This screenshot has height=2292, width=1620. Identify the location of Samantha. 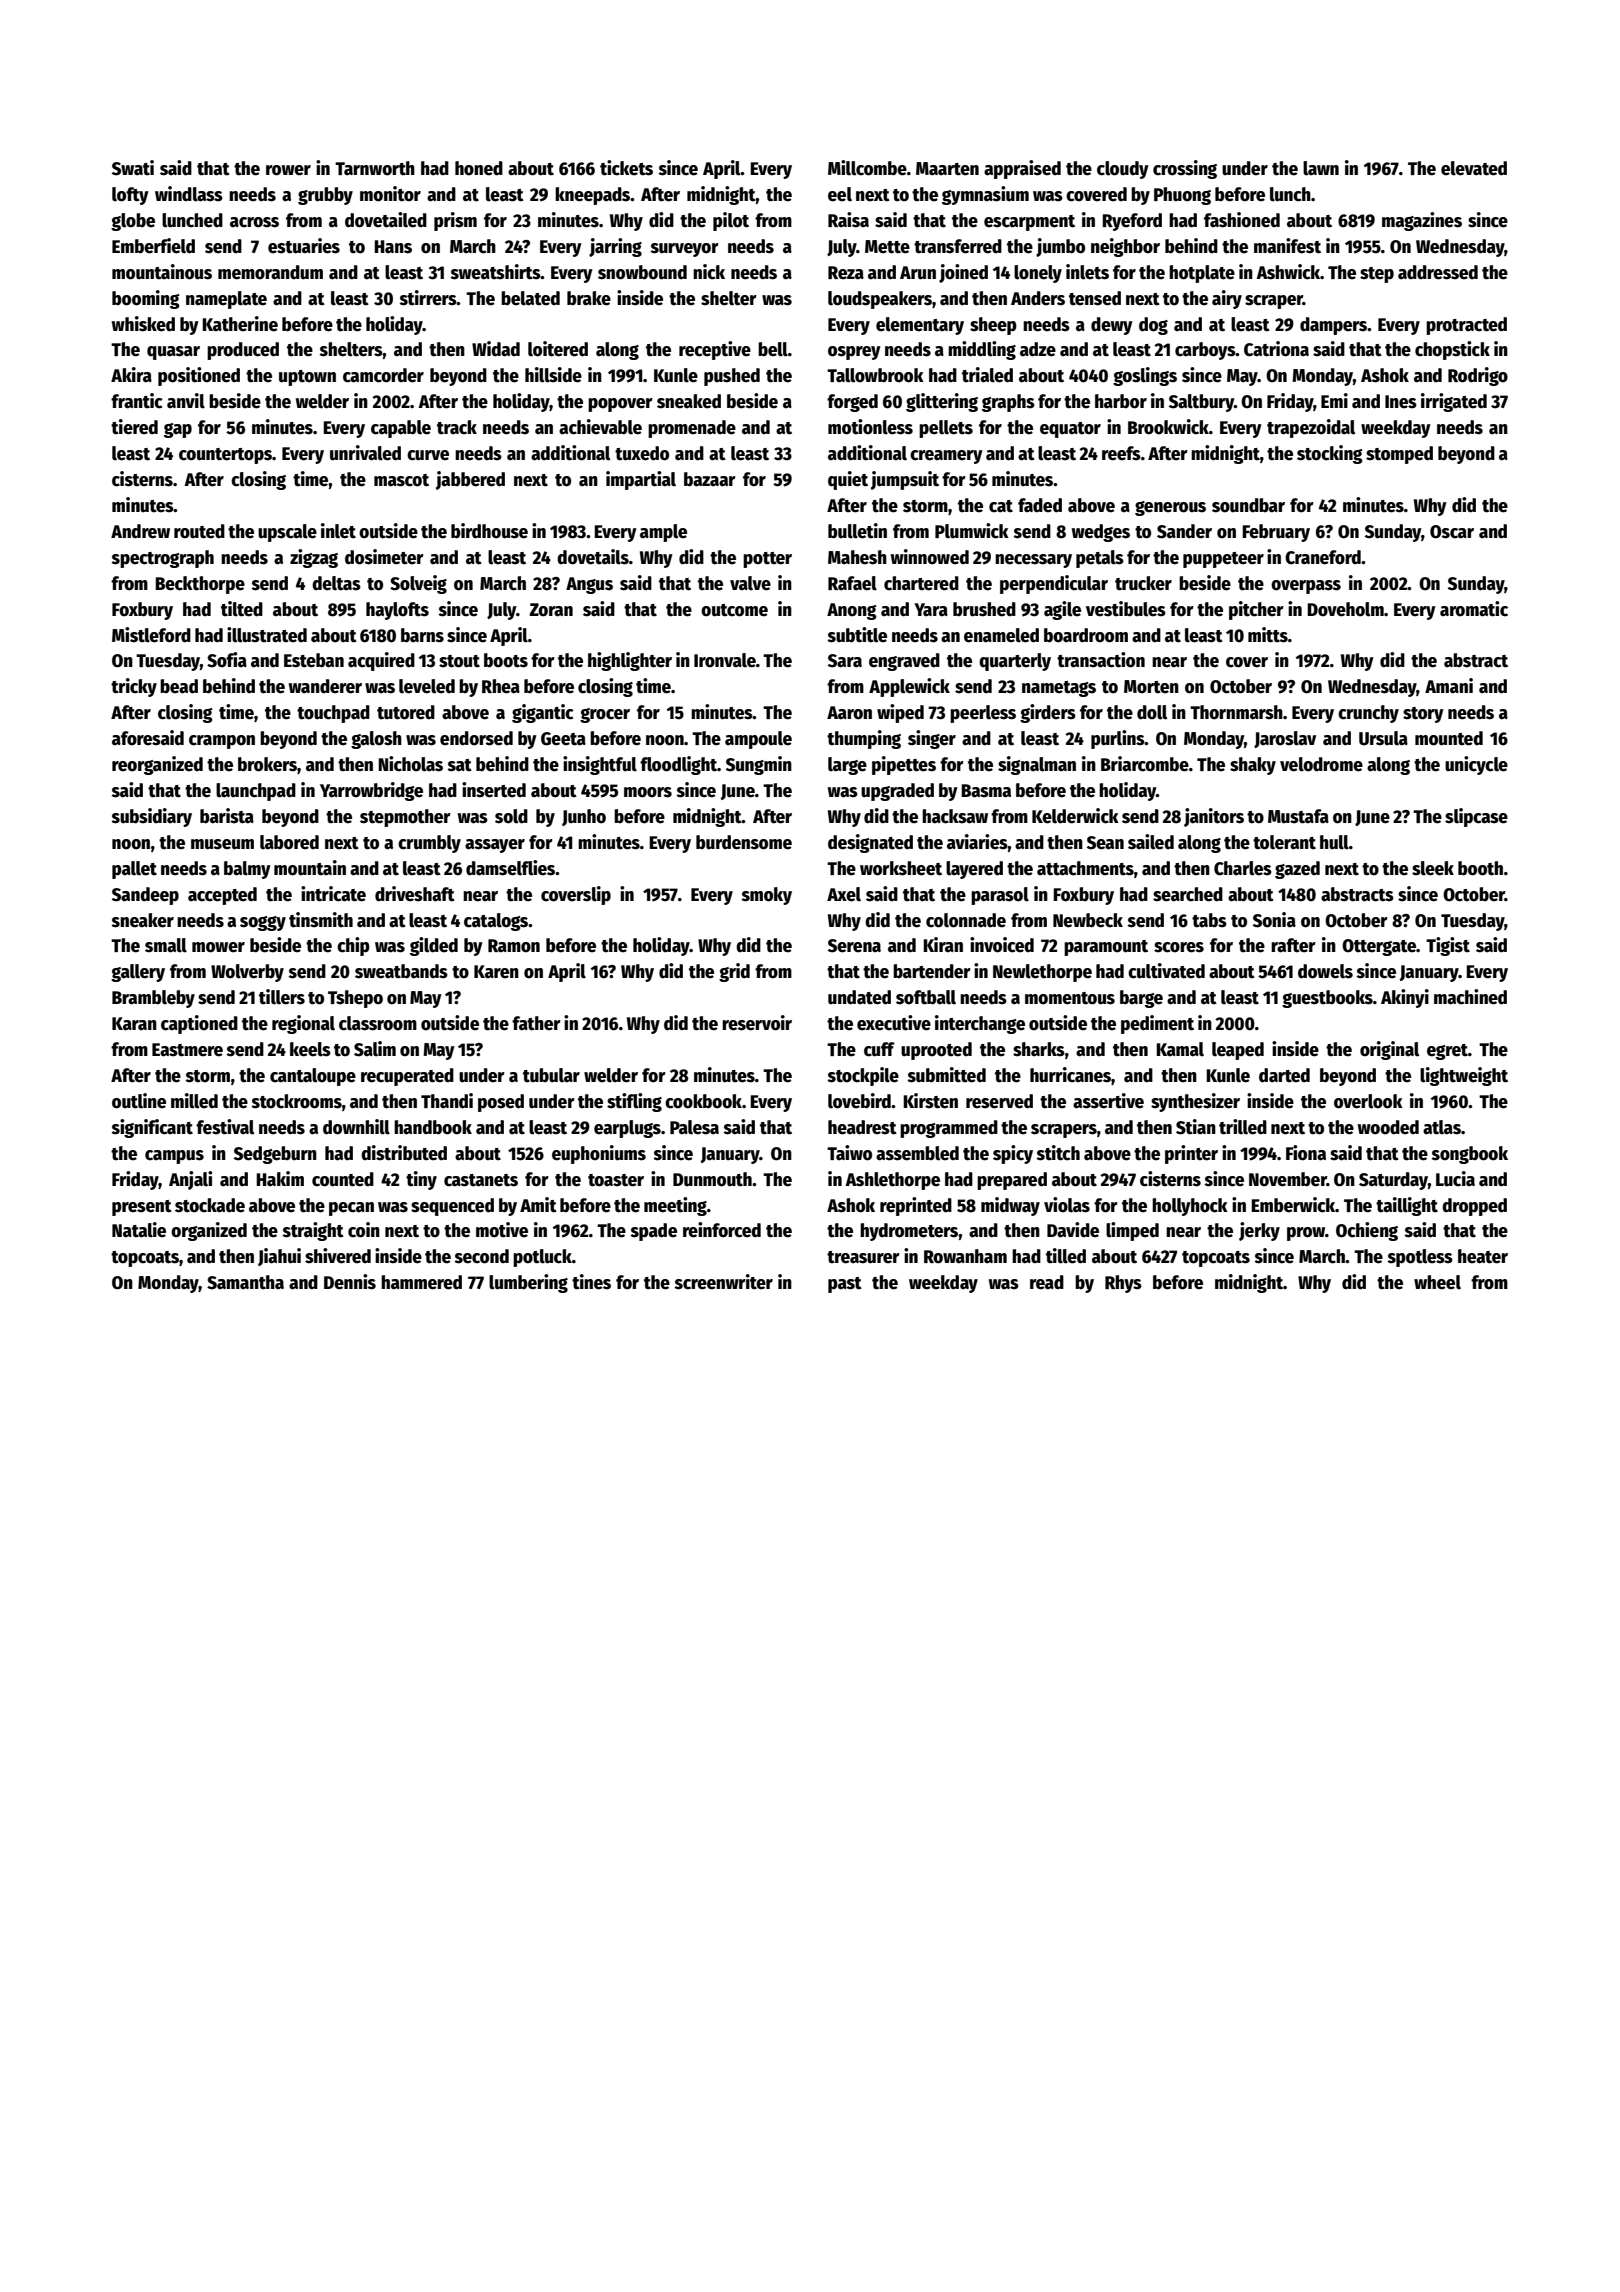
(245, 1282).
